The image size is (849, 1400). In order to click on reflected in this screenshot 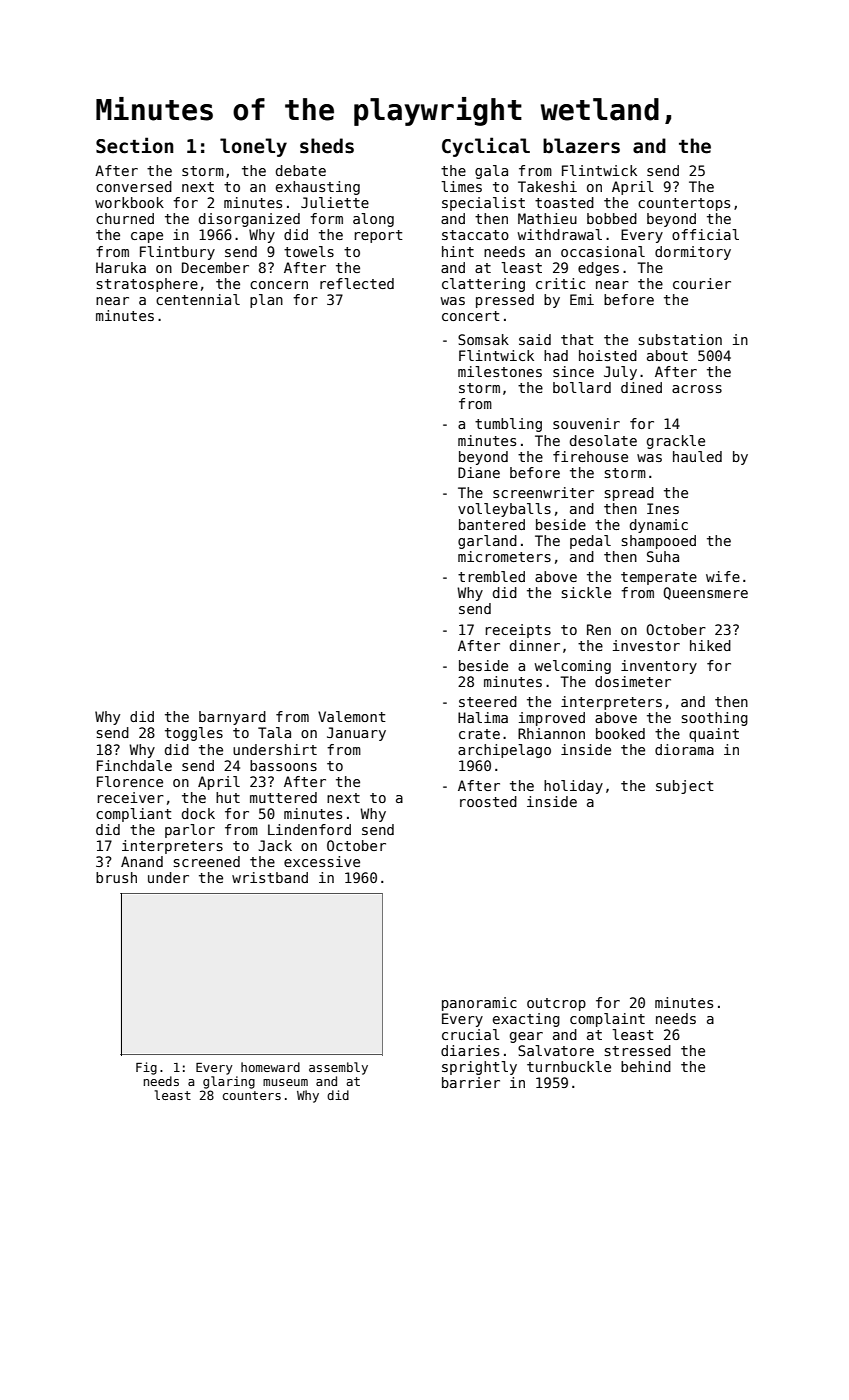, I will do `click(357, 283)`.
